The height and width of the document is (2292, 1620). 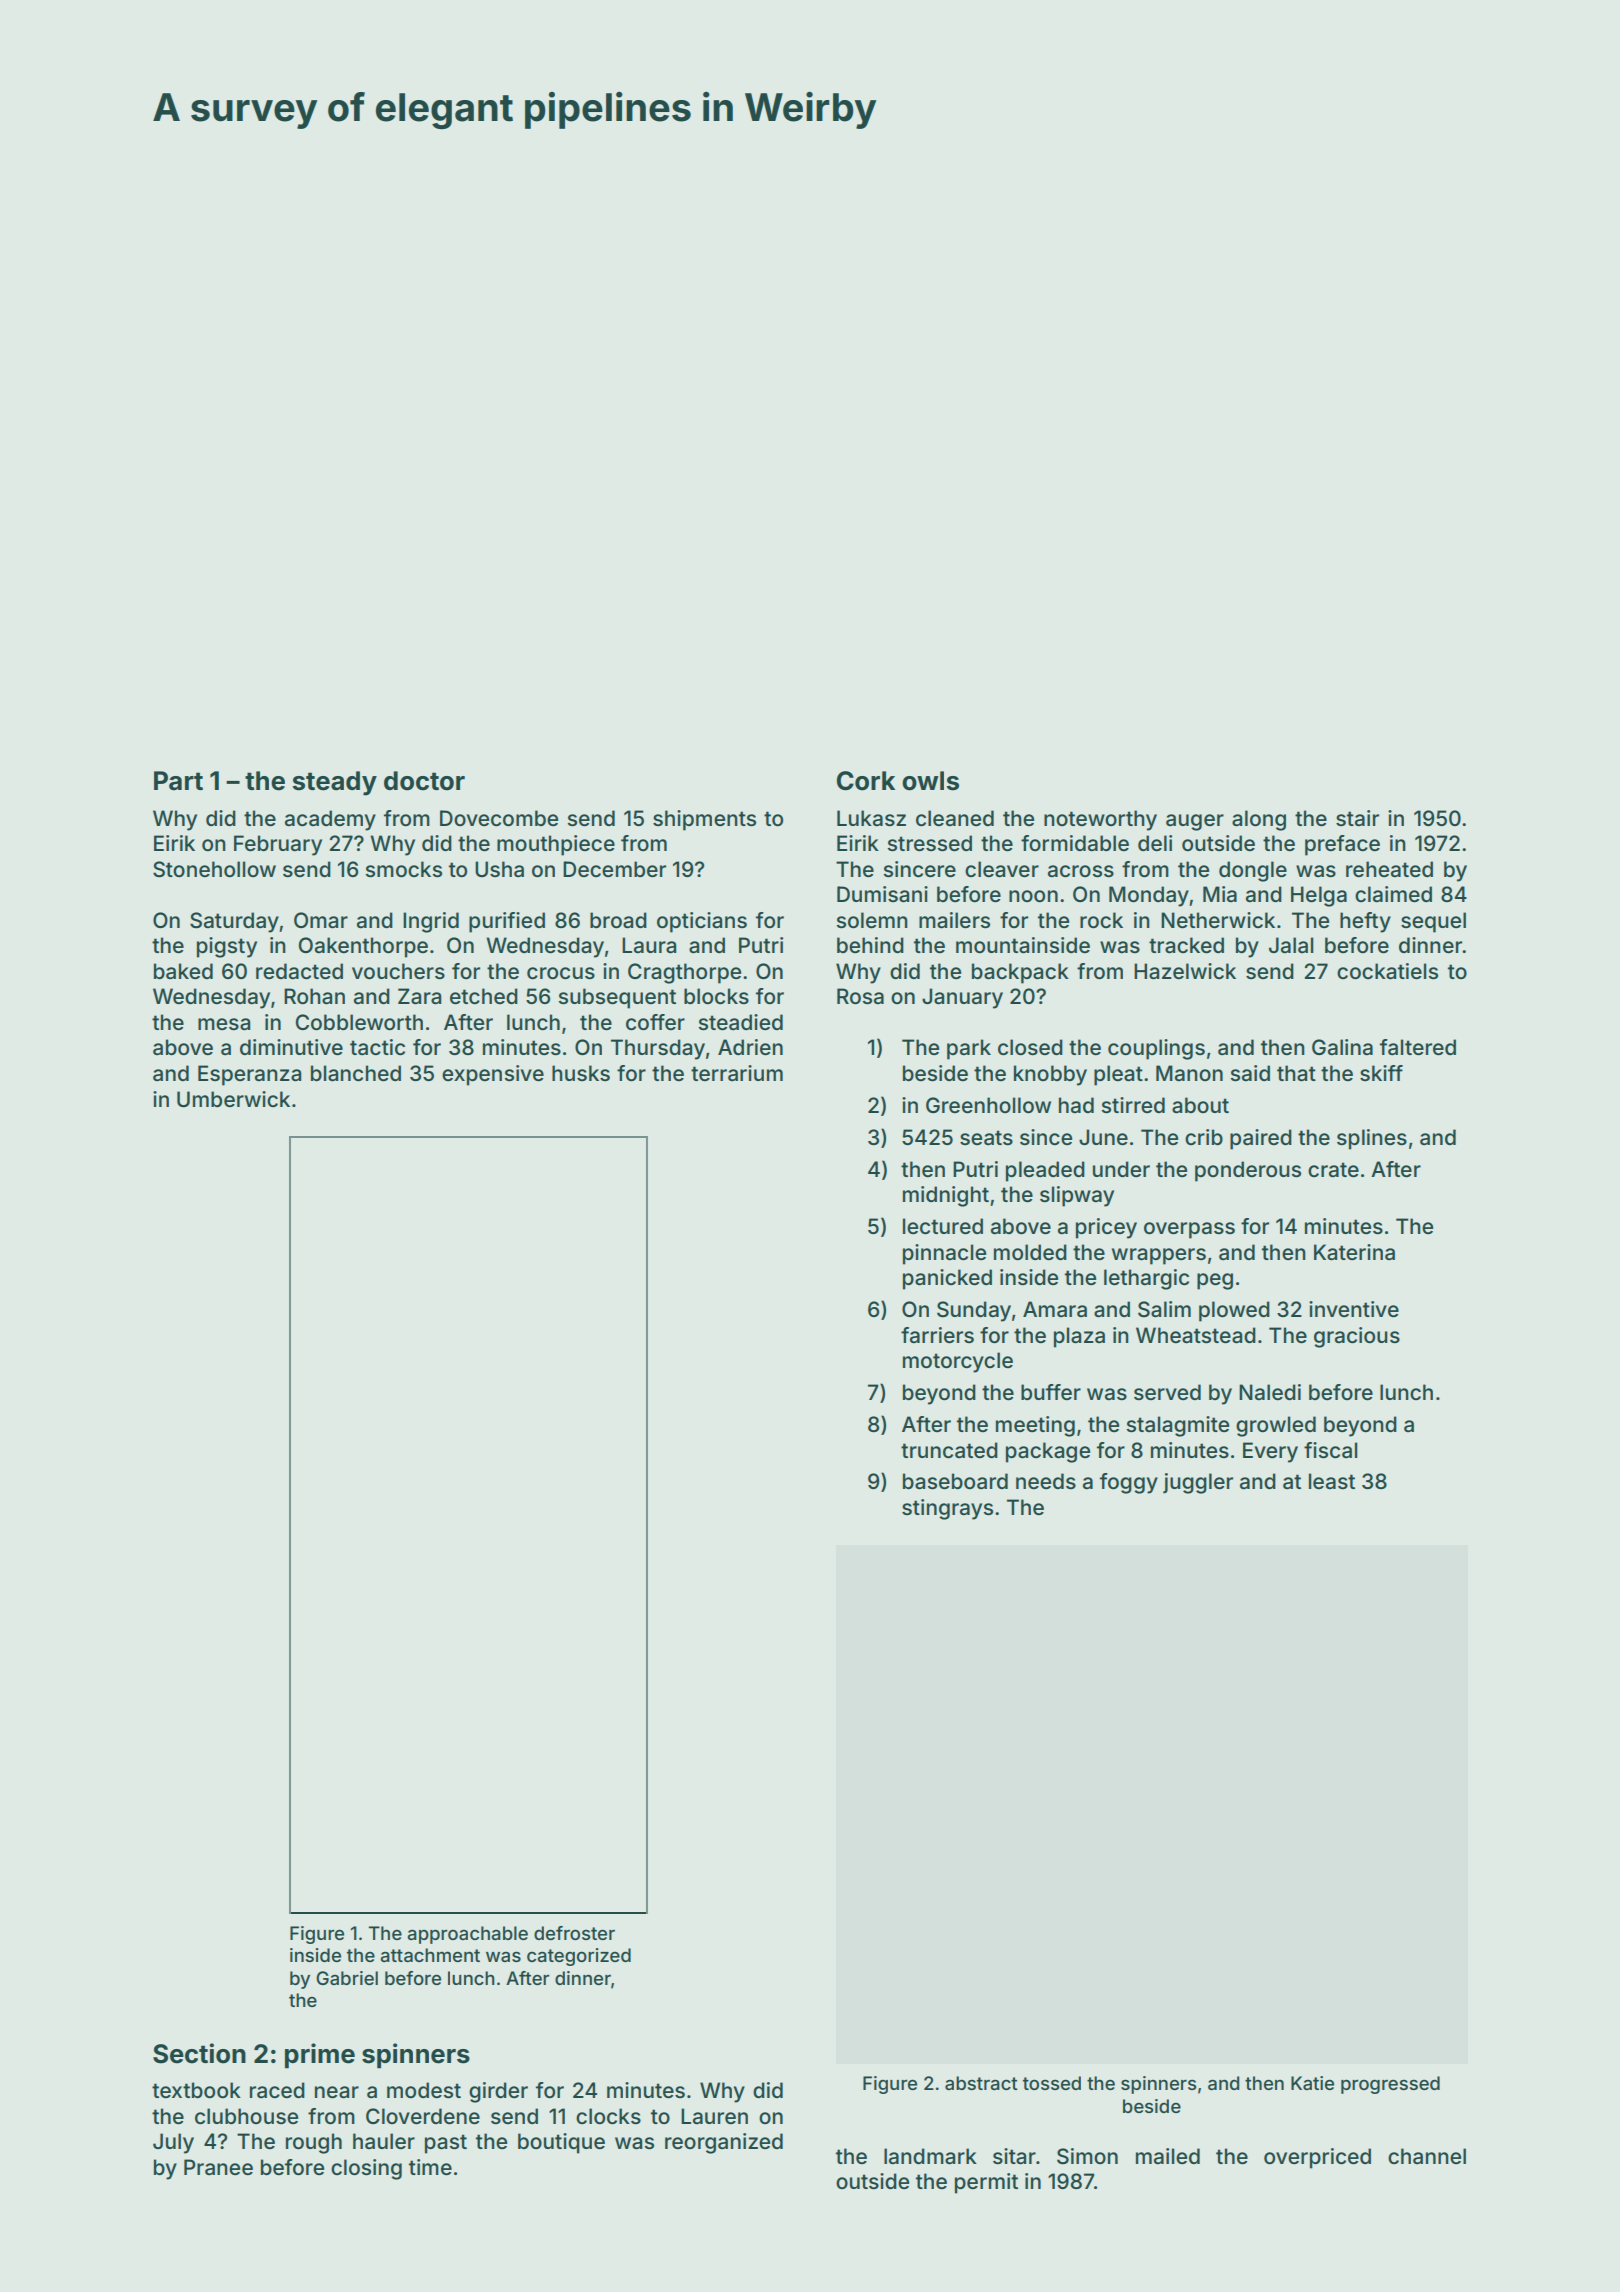 What do you see at coordinates (1159, 1256) in the document?
I see `wrappers` at bounding box center [1159, 1256].
